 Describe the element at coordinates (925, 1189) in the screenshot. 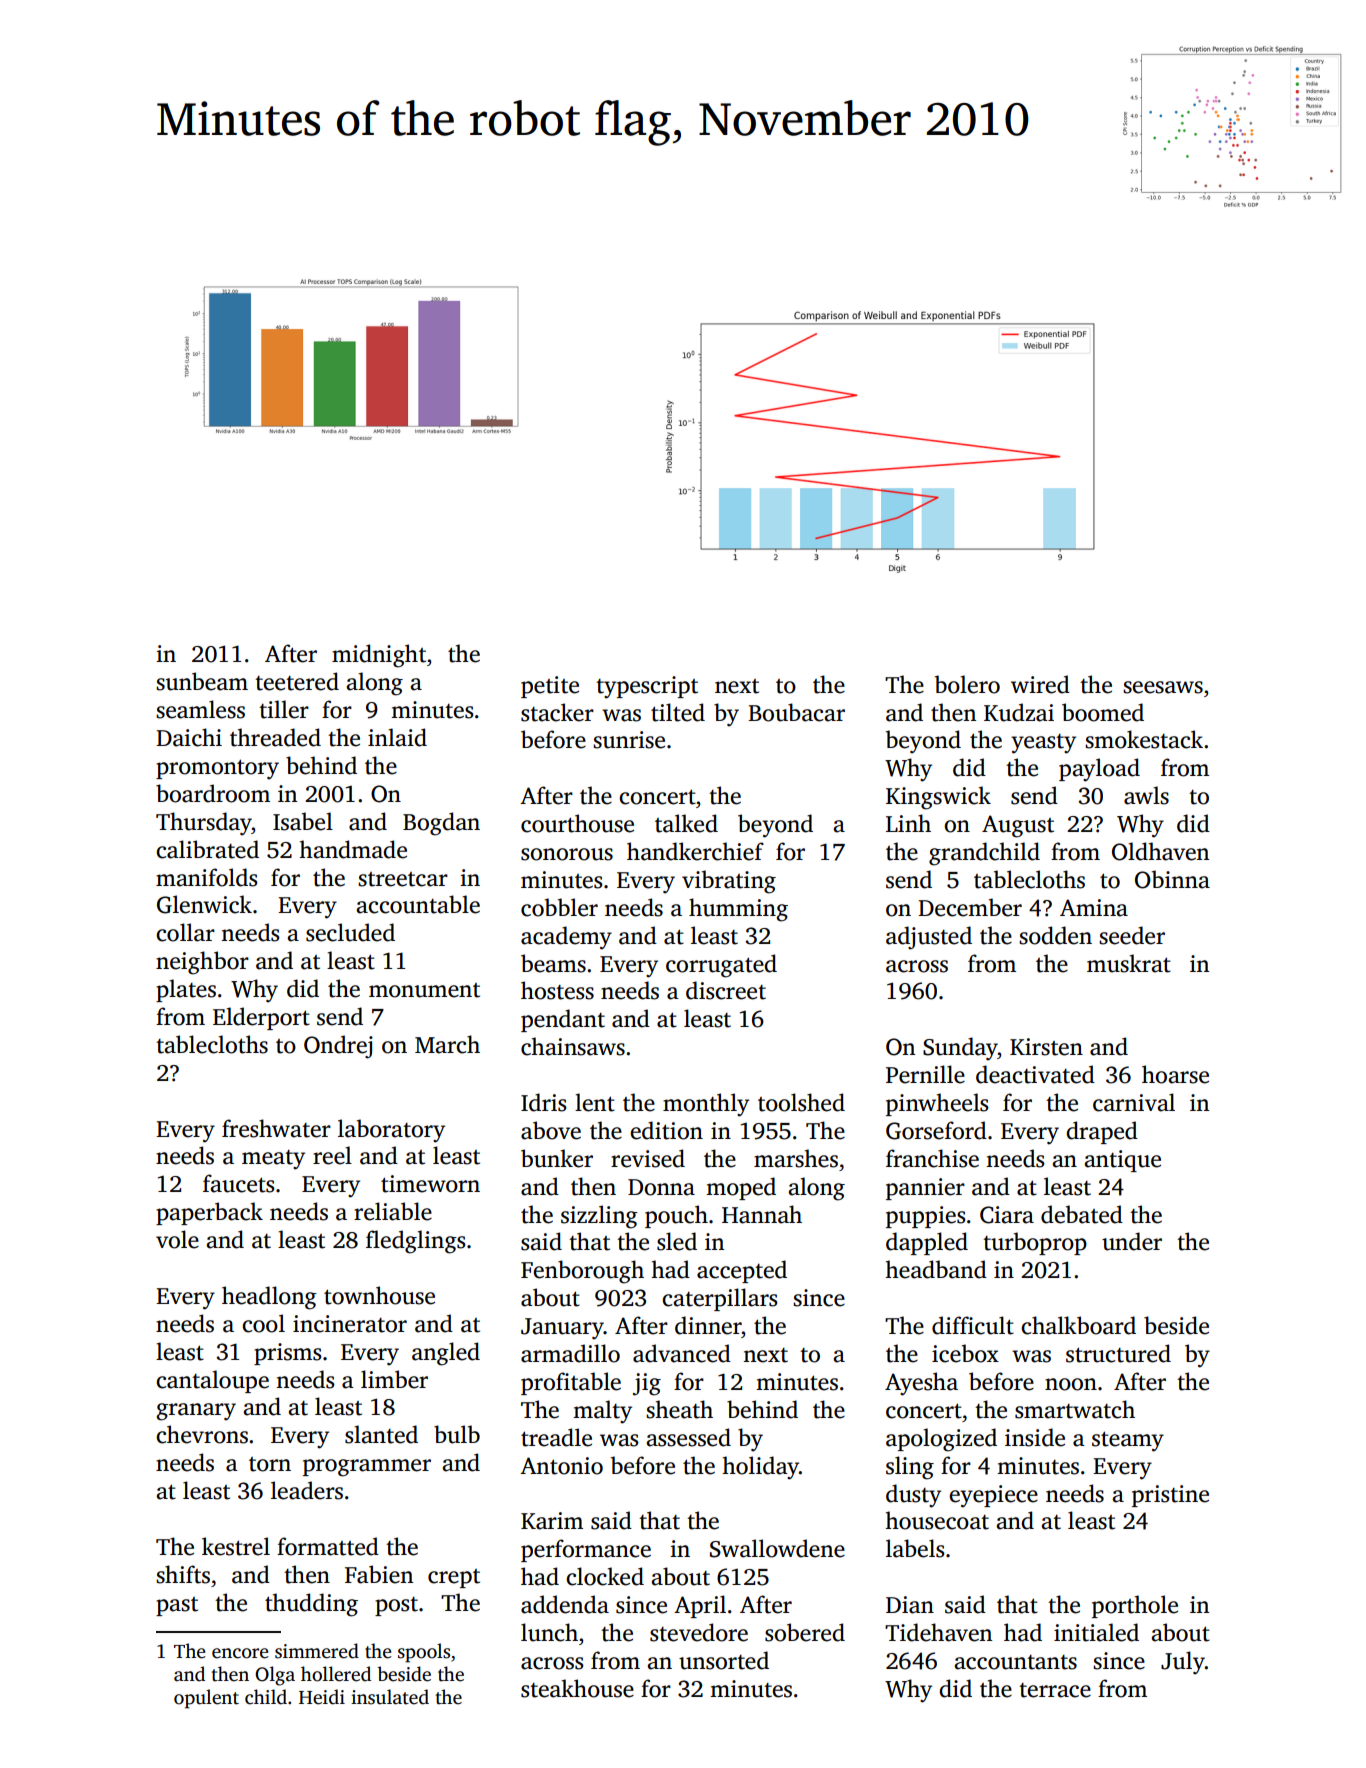

I see `pannier` at that location.
